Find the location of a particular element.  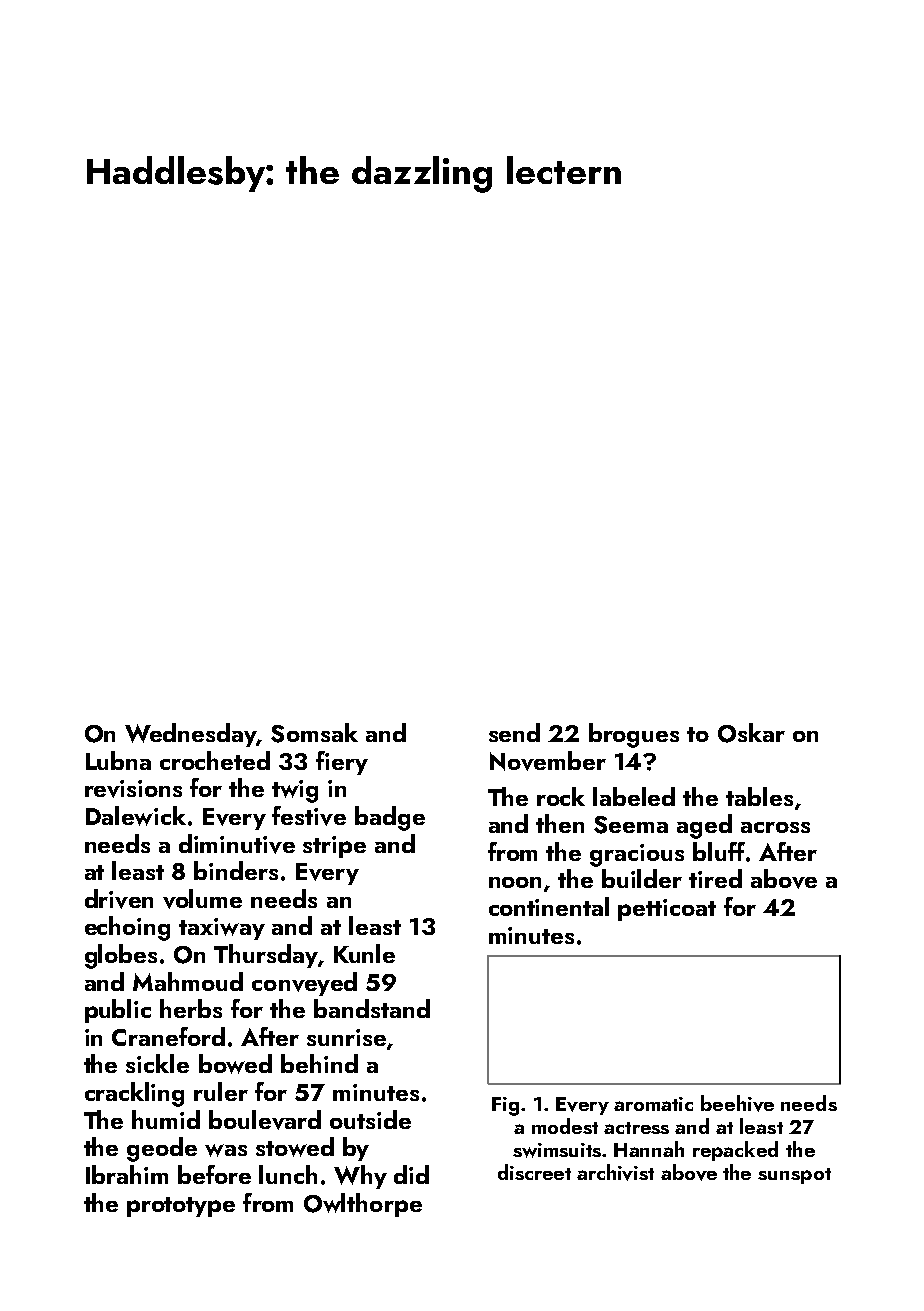

stripe is located at coordinates (334, 847).
